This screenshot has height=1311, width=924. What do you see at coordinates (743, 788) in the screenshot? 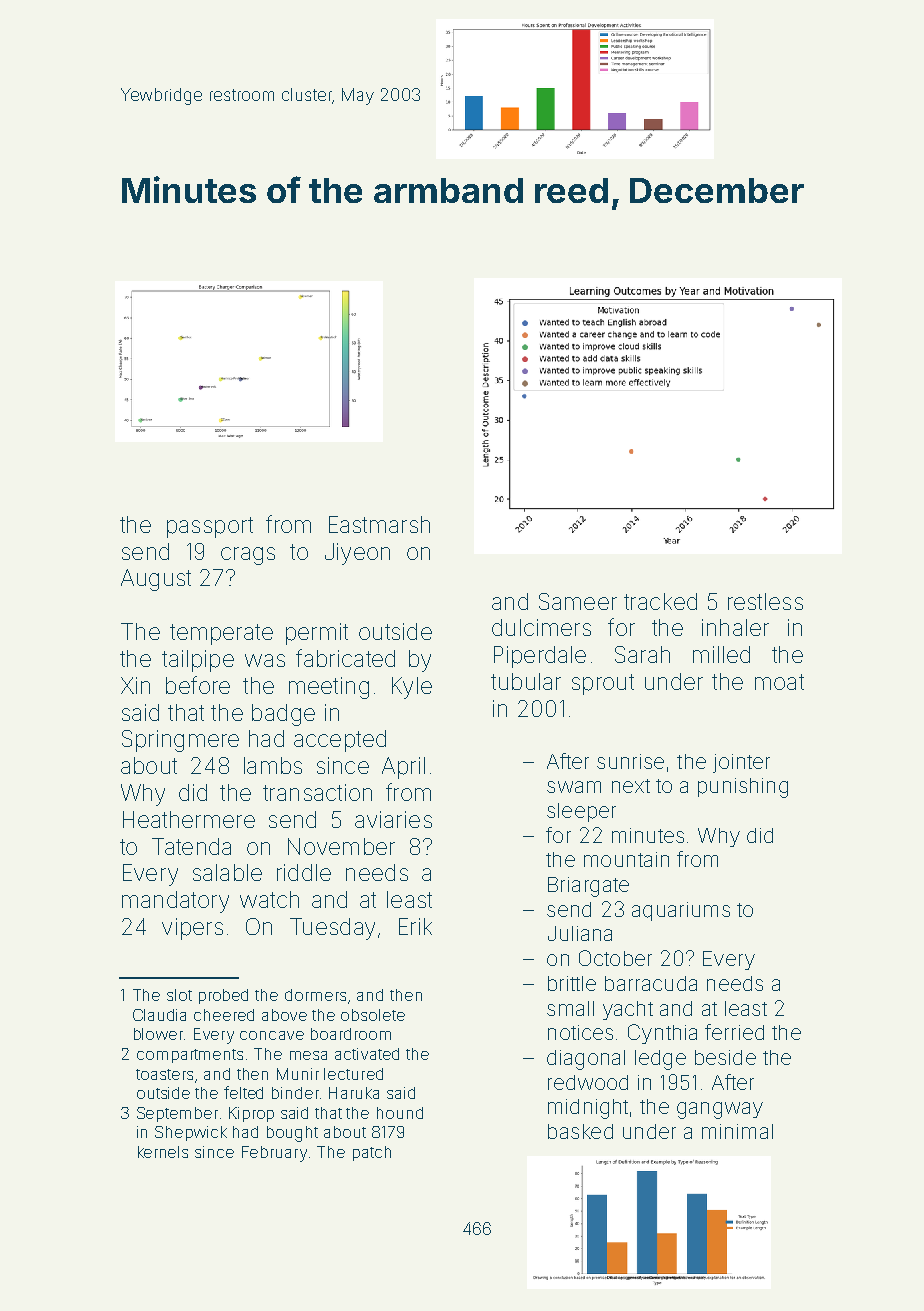
I see `punishing` at bounding box center [743, 788].
